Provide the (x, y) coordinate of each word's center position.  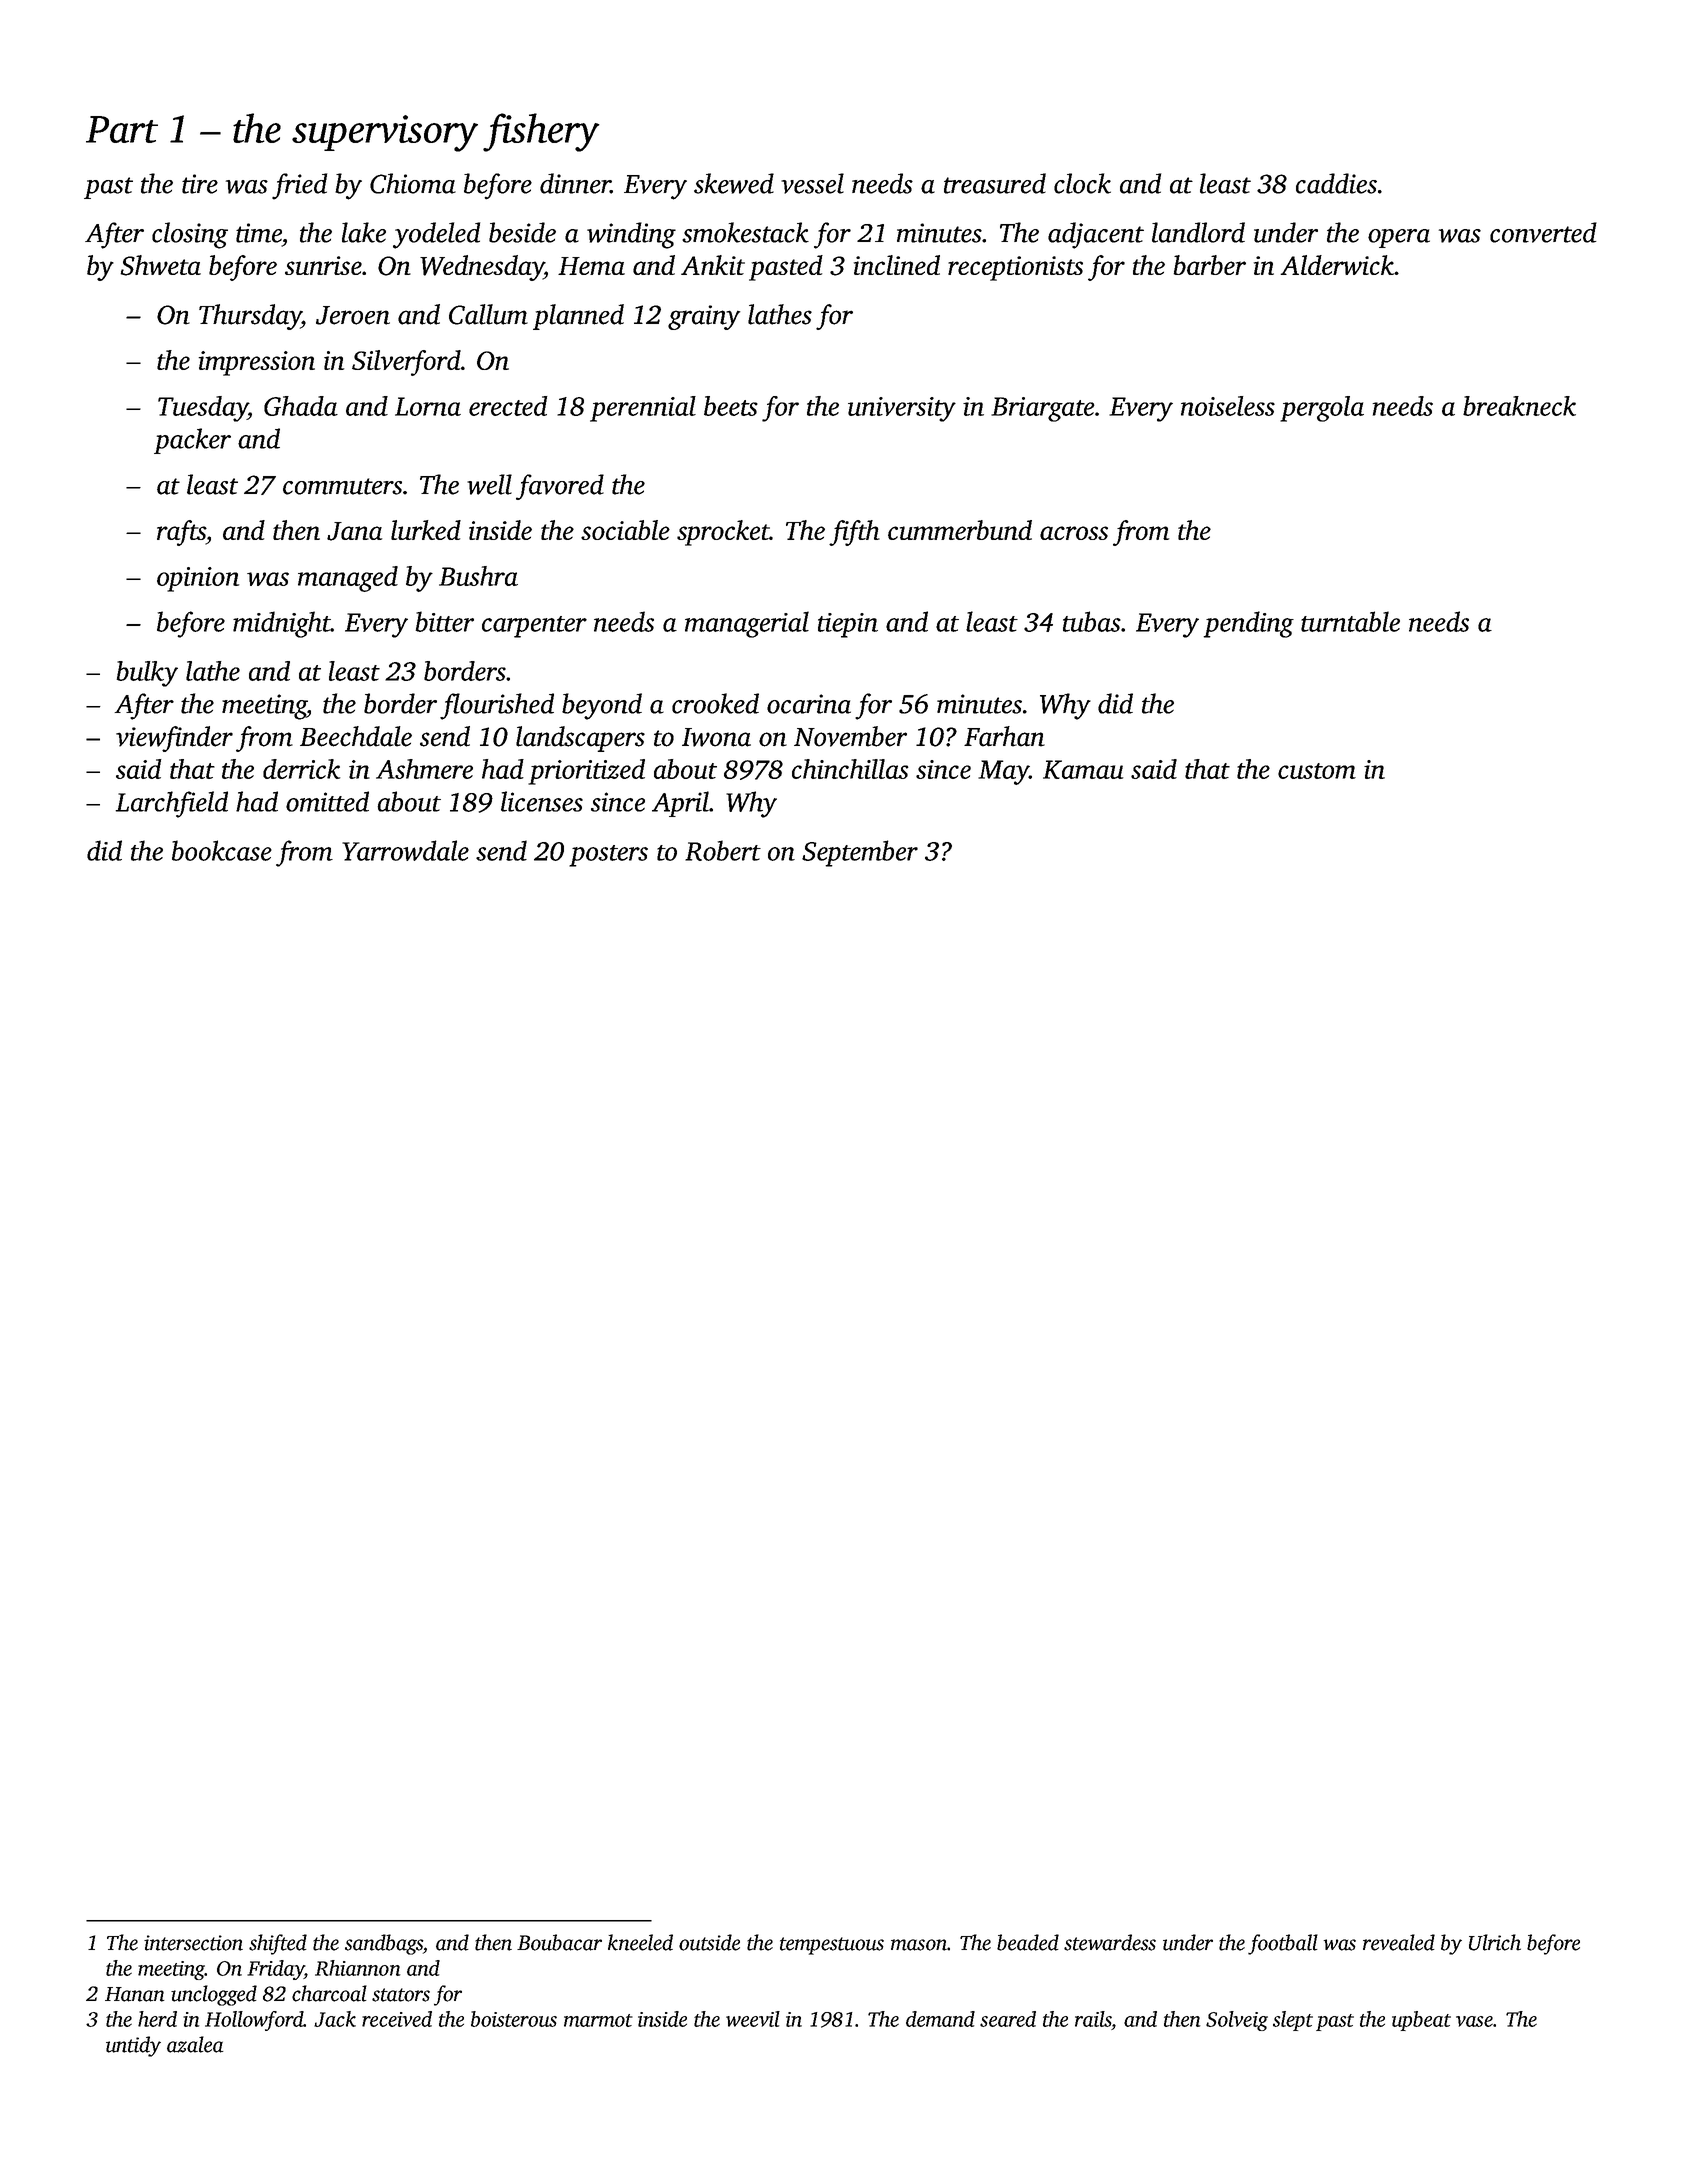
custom (1317, 771)
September (860, 853)
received (397, 2019)
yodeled (436, 235)
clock (1082, 183)
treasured (995, 183)
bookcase (222, 850)
